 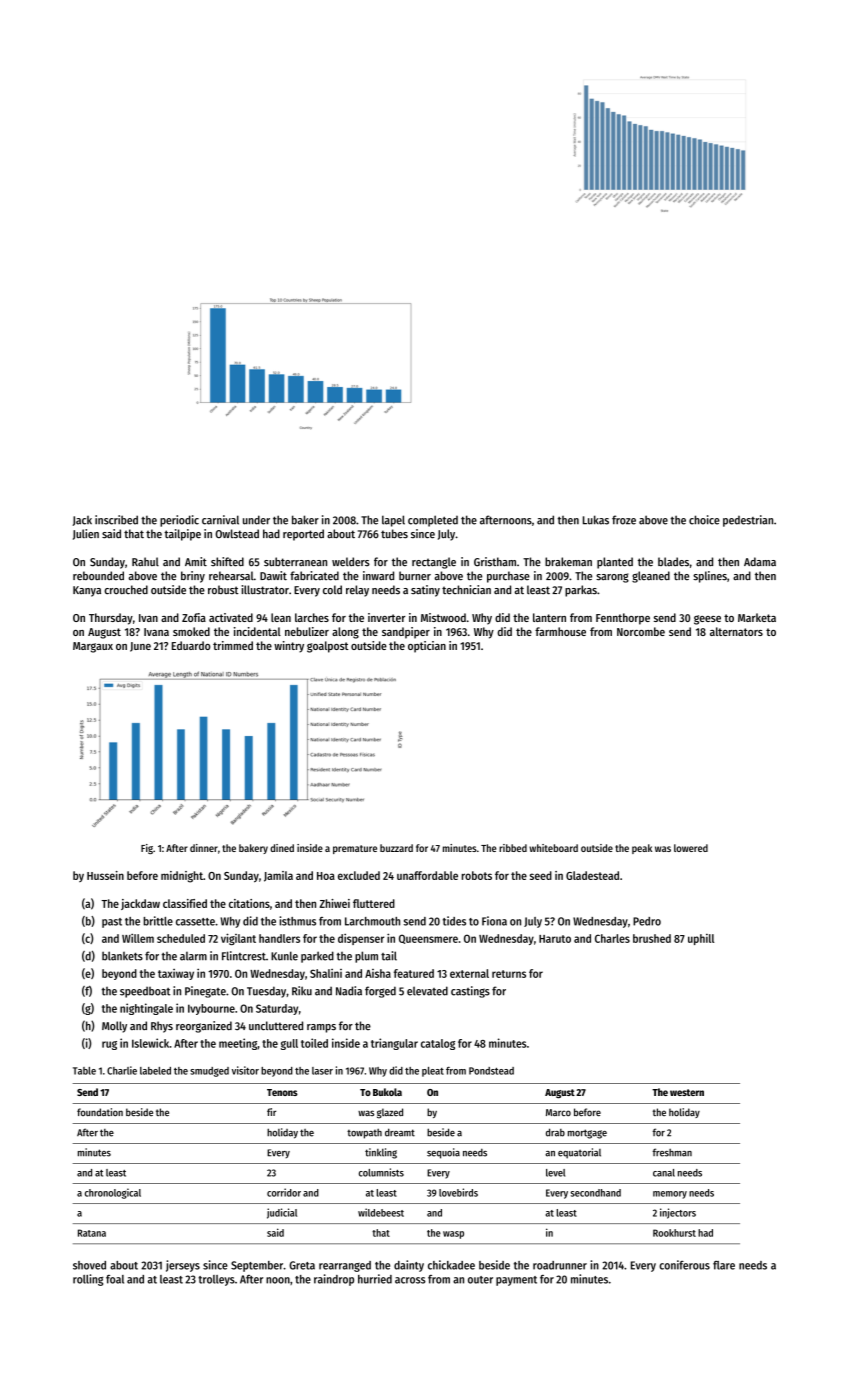 What do you see at coordinates (386, 617) in the page?
I see `inverter` at bounding box center [386, 617].
